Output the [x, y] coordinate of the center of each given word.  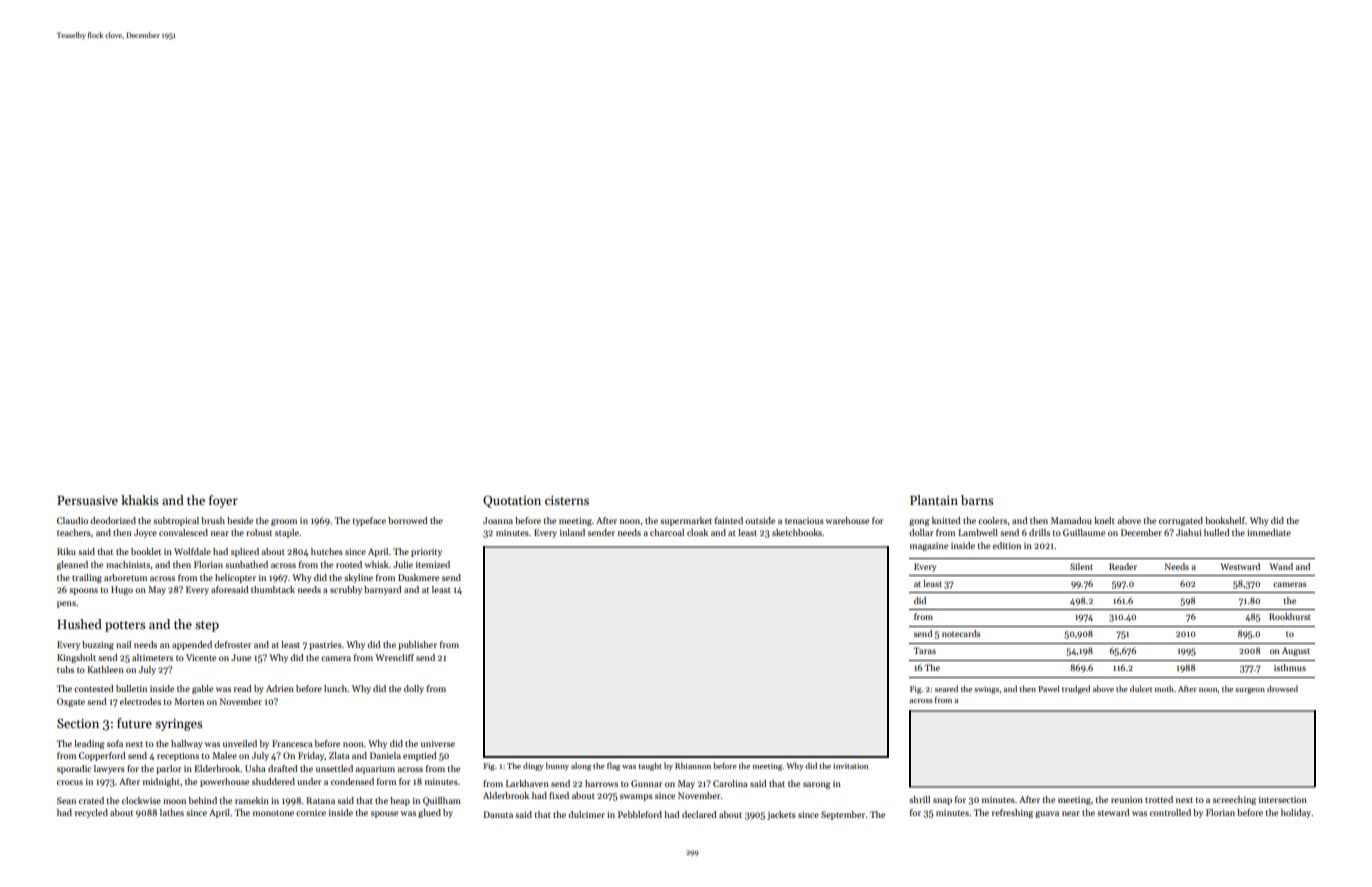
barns [977, 500]
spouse [384, 814]
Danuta [498, 814]
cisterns [567, 500]
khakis [139, 500]
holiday [1296, 813]
